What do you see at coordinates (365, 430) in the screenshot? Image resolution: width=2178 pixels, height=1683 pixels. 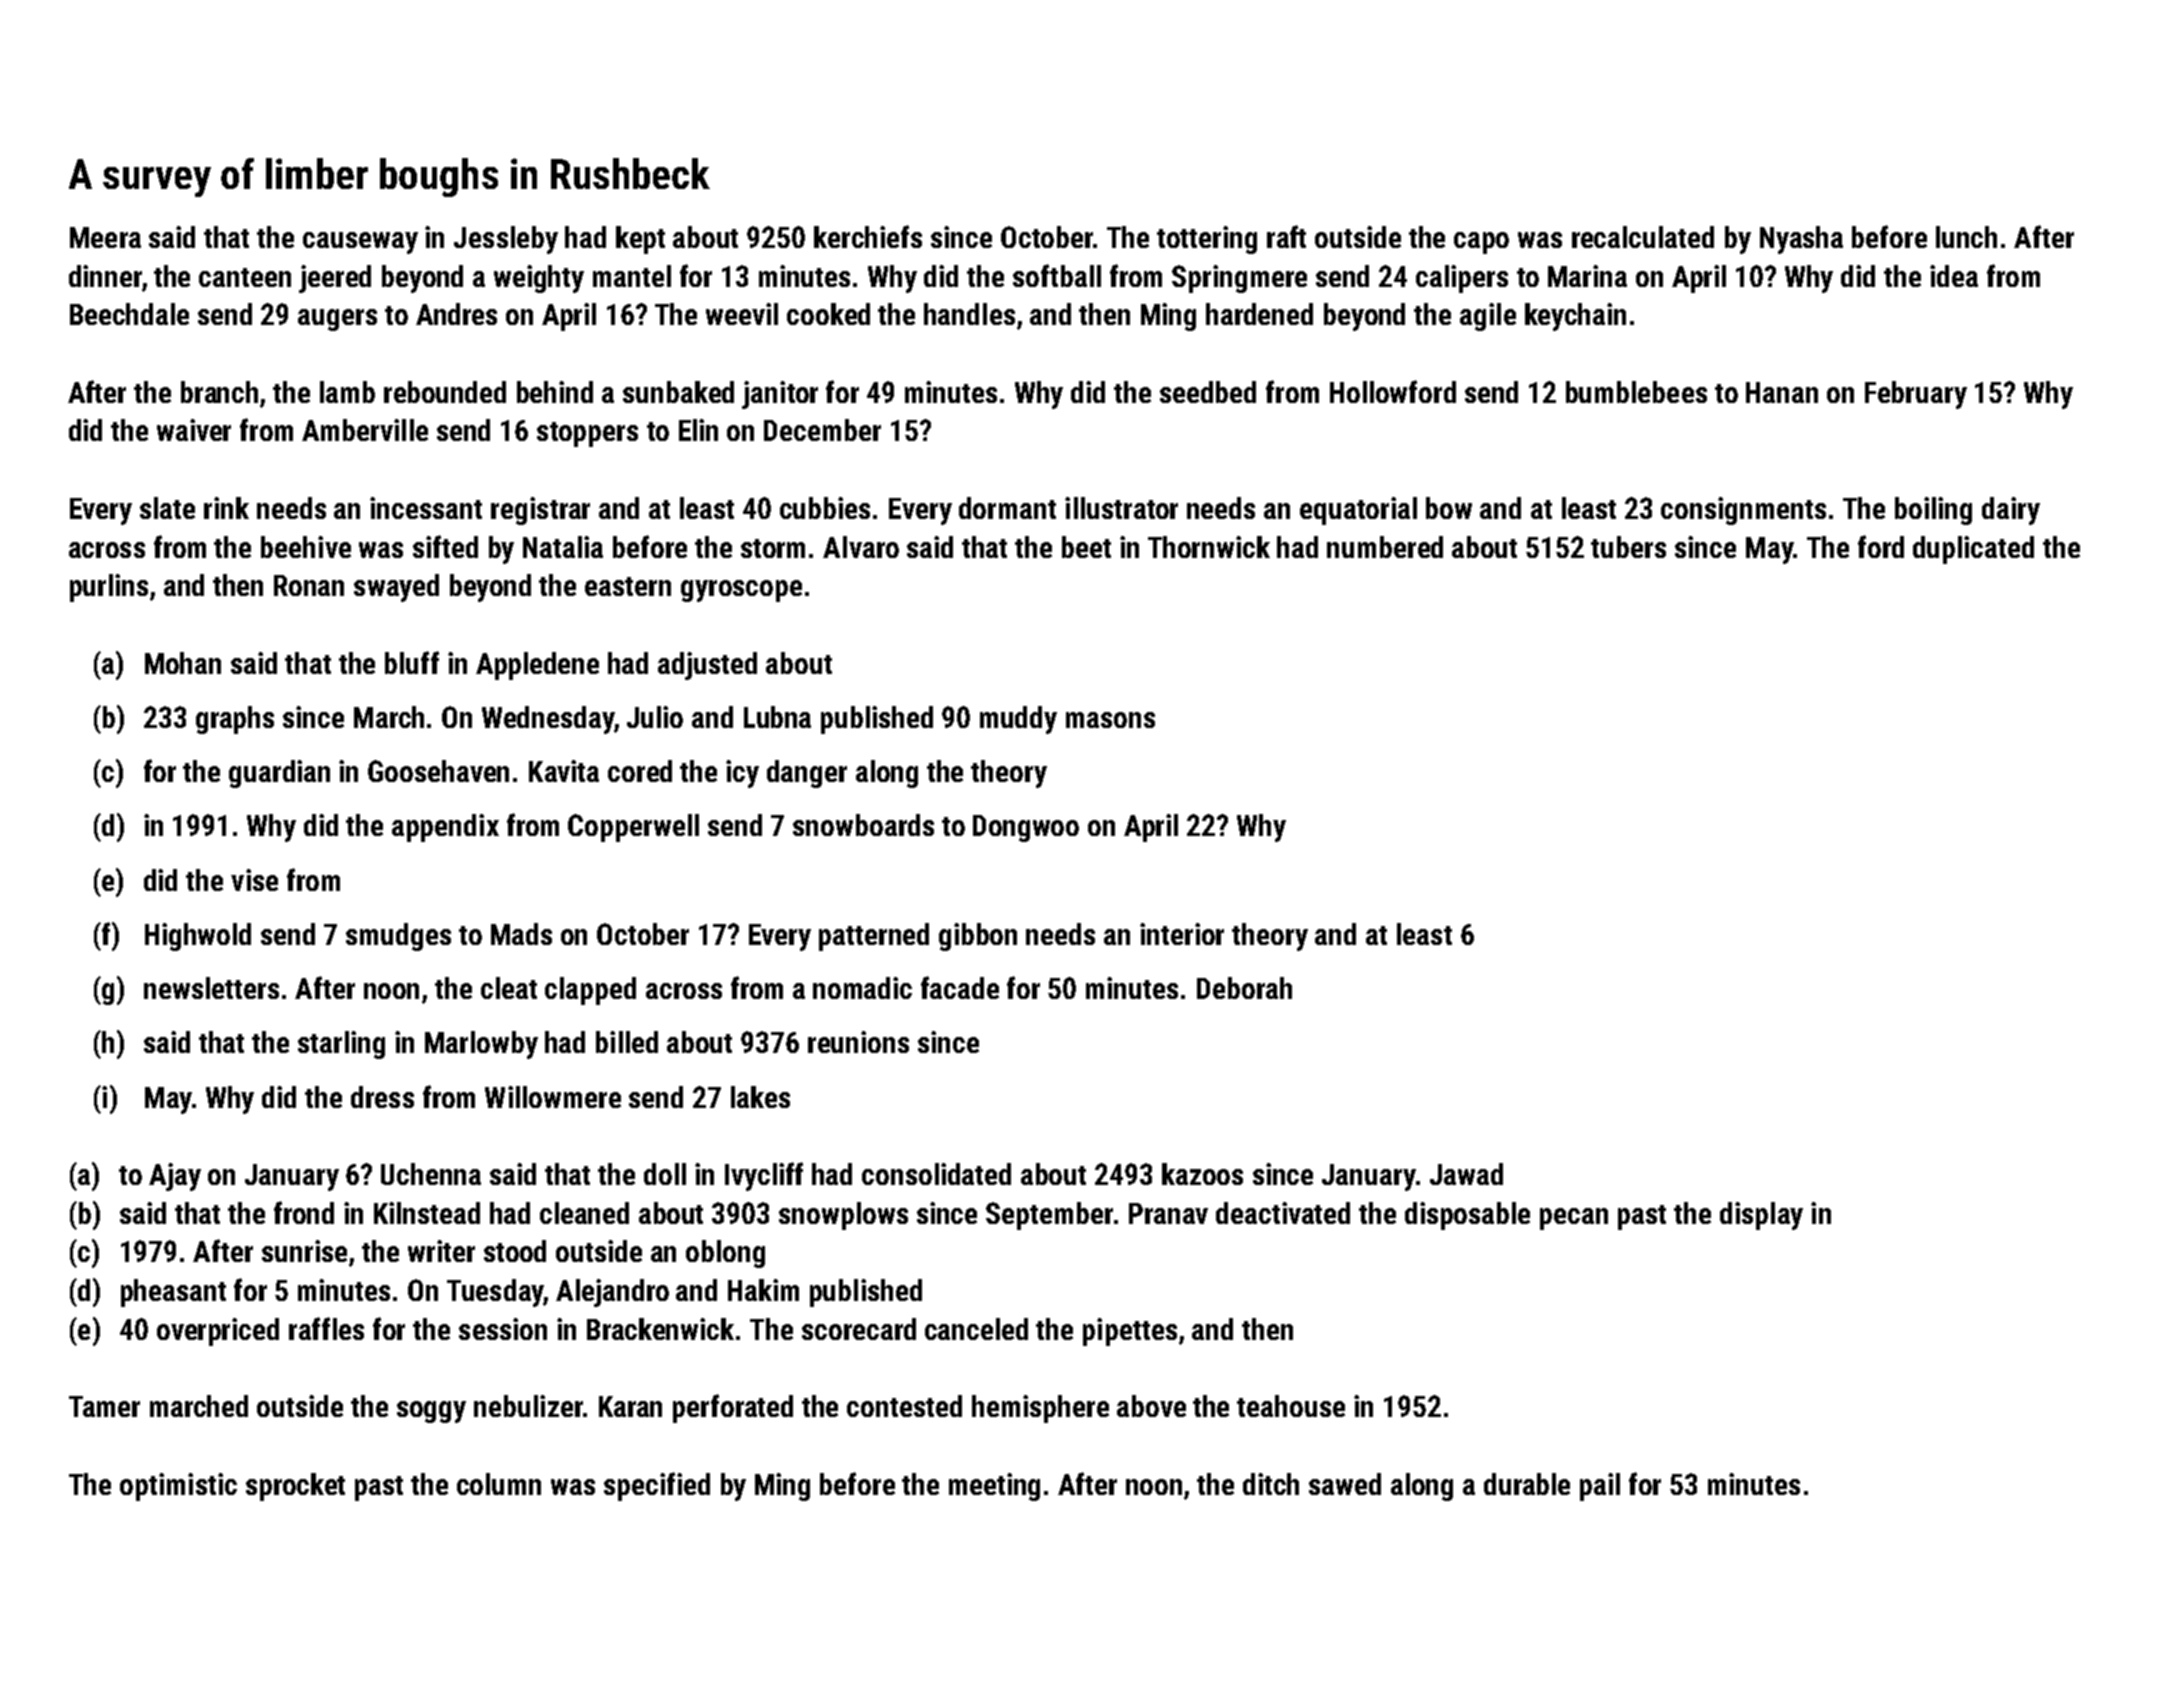 I see `Amberville` at bounding box center [365, 430].
